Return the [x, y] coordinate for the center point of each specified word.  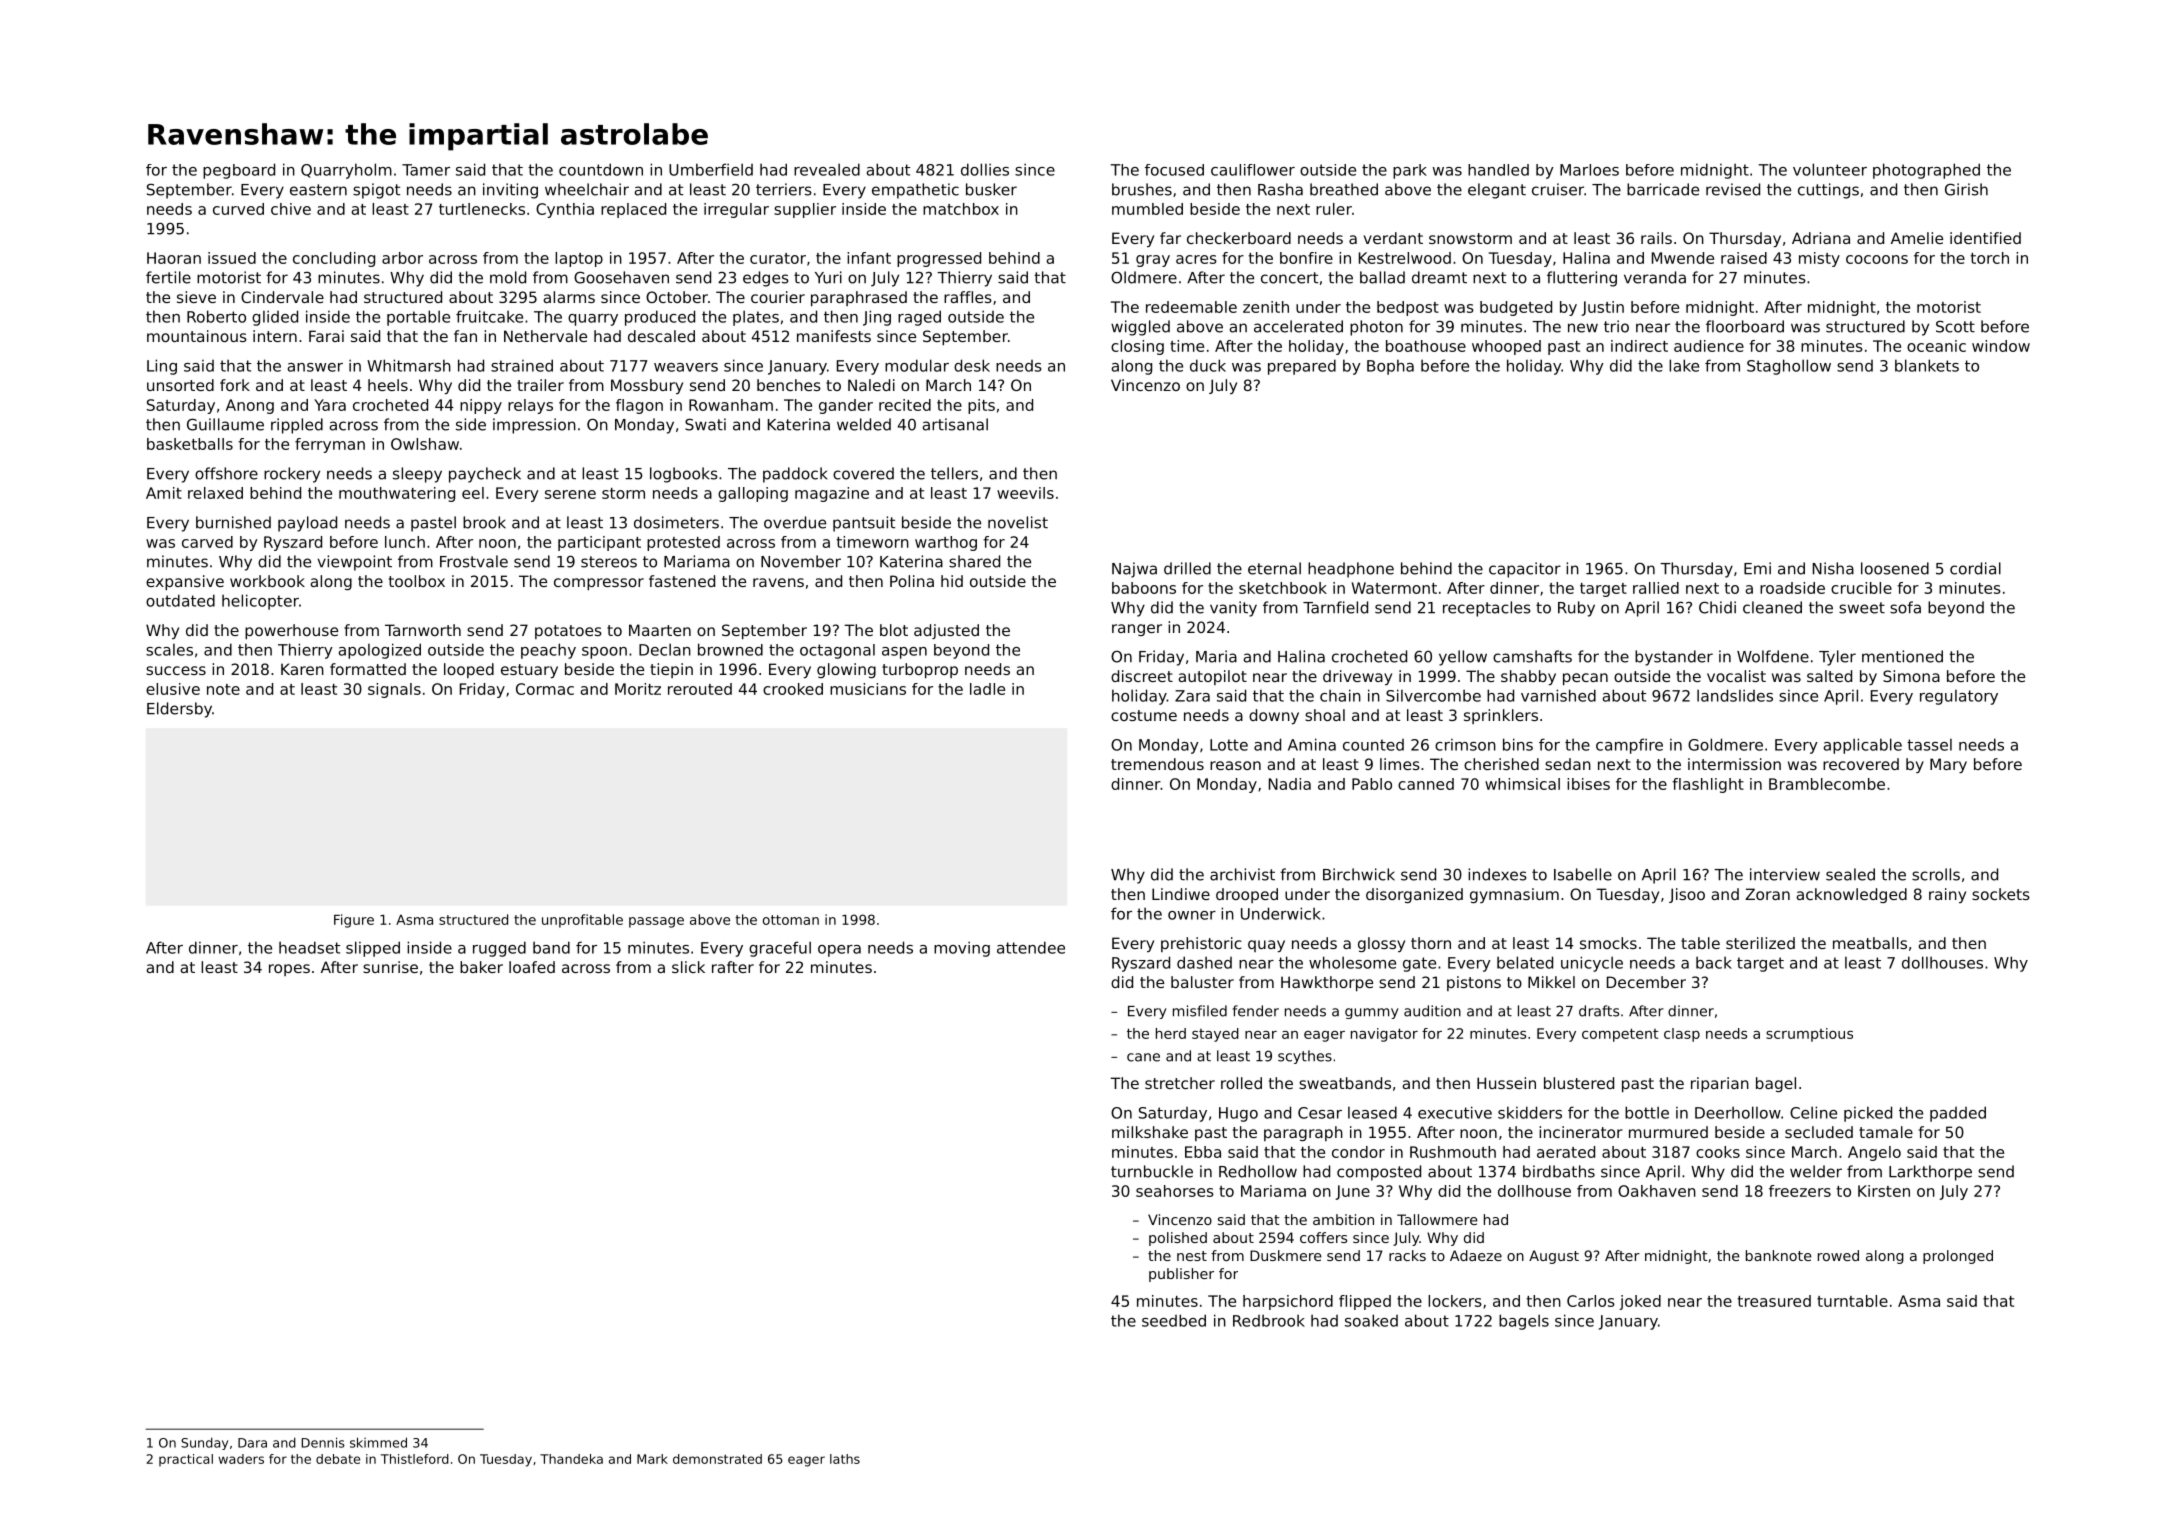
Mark [652, 1459]
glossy [1381, 944]
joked [1640, 1302]
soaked [1371, 1320]
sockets [2001, 894]
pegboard [239, 171]
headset [309, 947]
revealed [827, 169]
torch [1990, 258]
